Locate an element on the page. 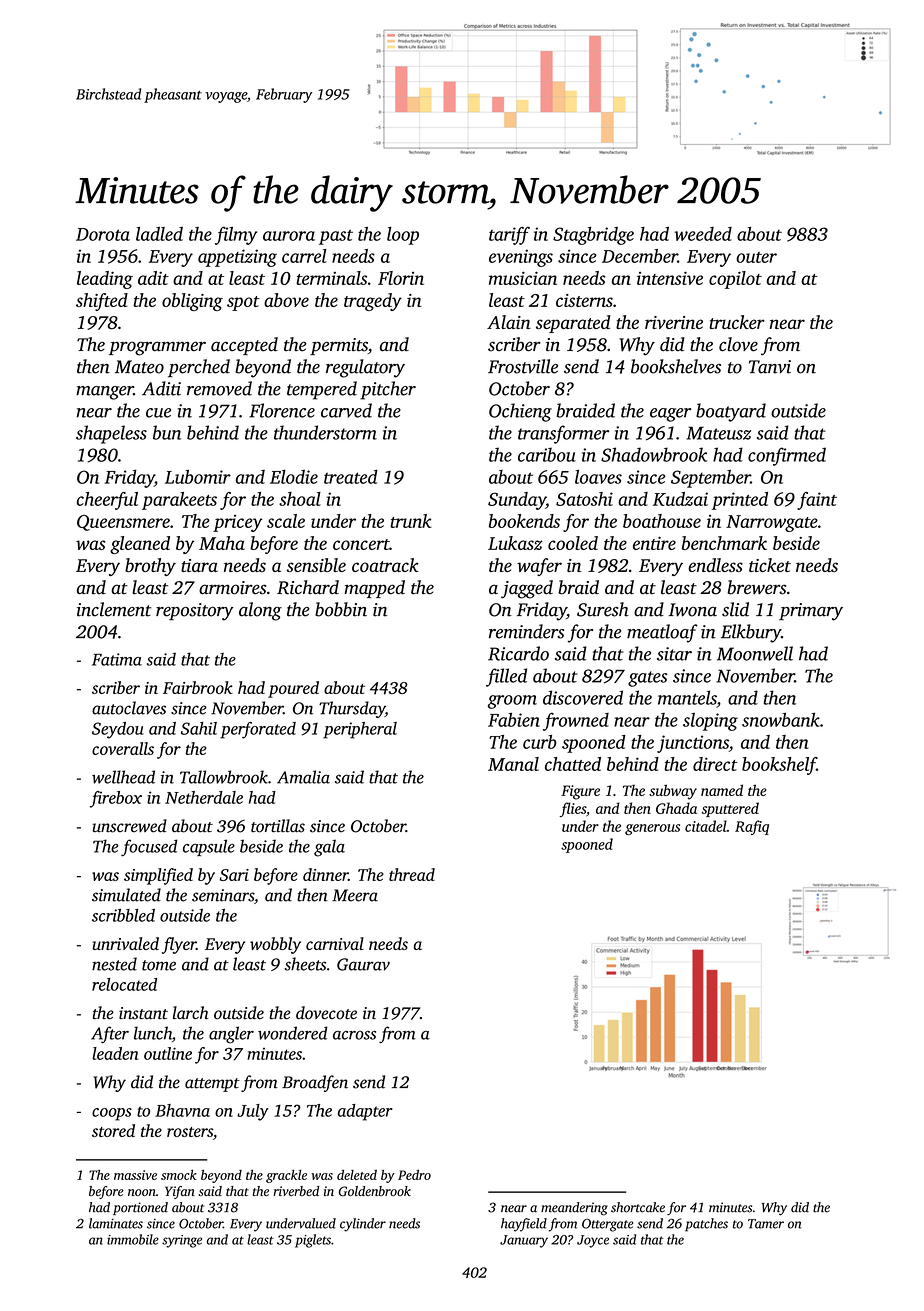 The height and width of the document is (1311, 924). flyer is located at coordinates (179, 945).
